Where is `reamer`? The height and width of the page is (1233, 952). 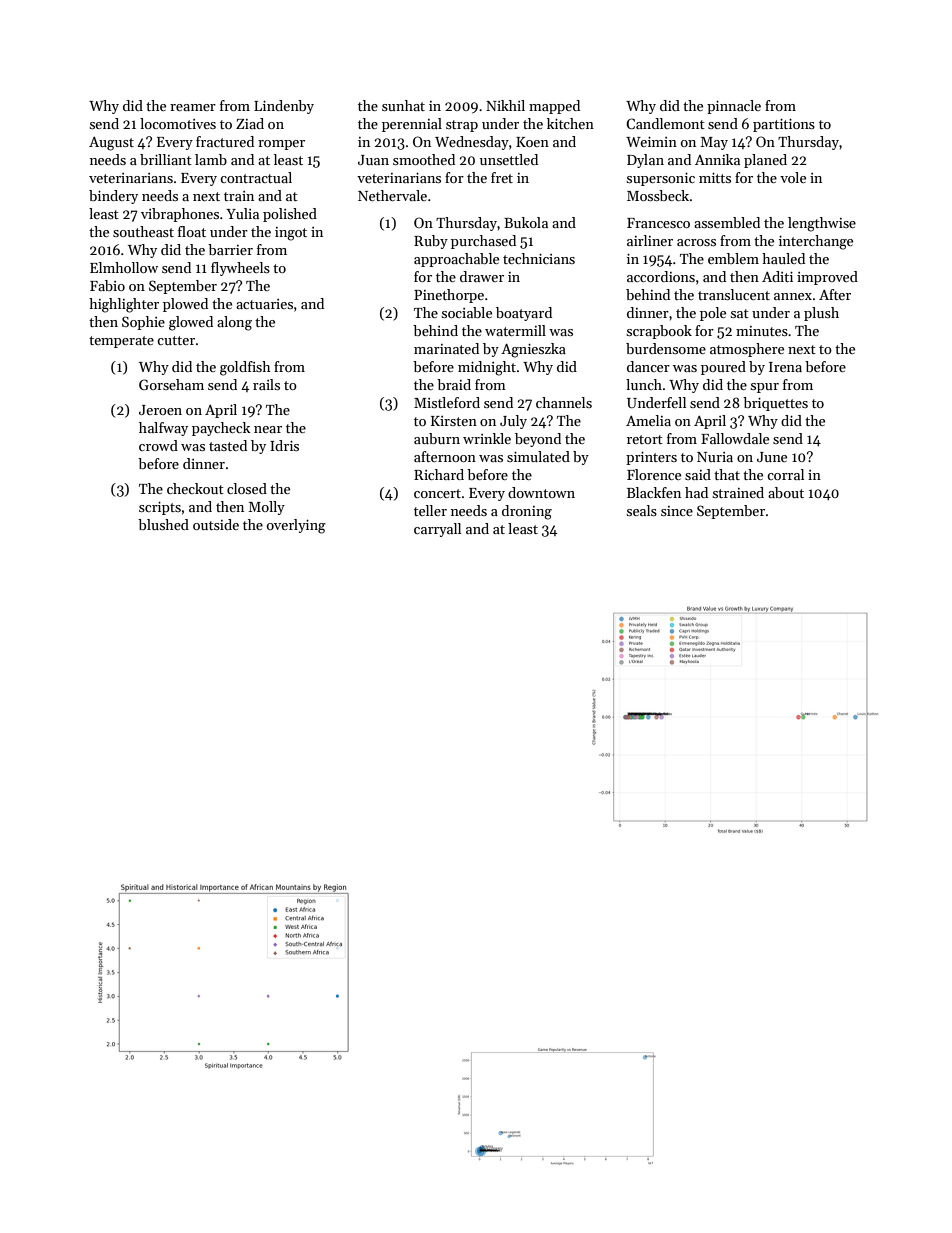
reamer is located at coordinates (193, 107).
